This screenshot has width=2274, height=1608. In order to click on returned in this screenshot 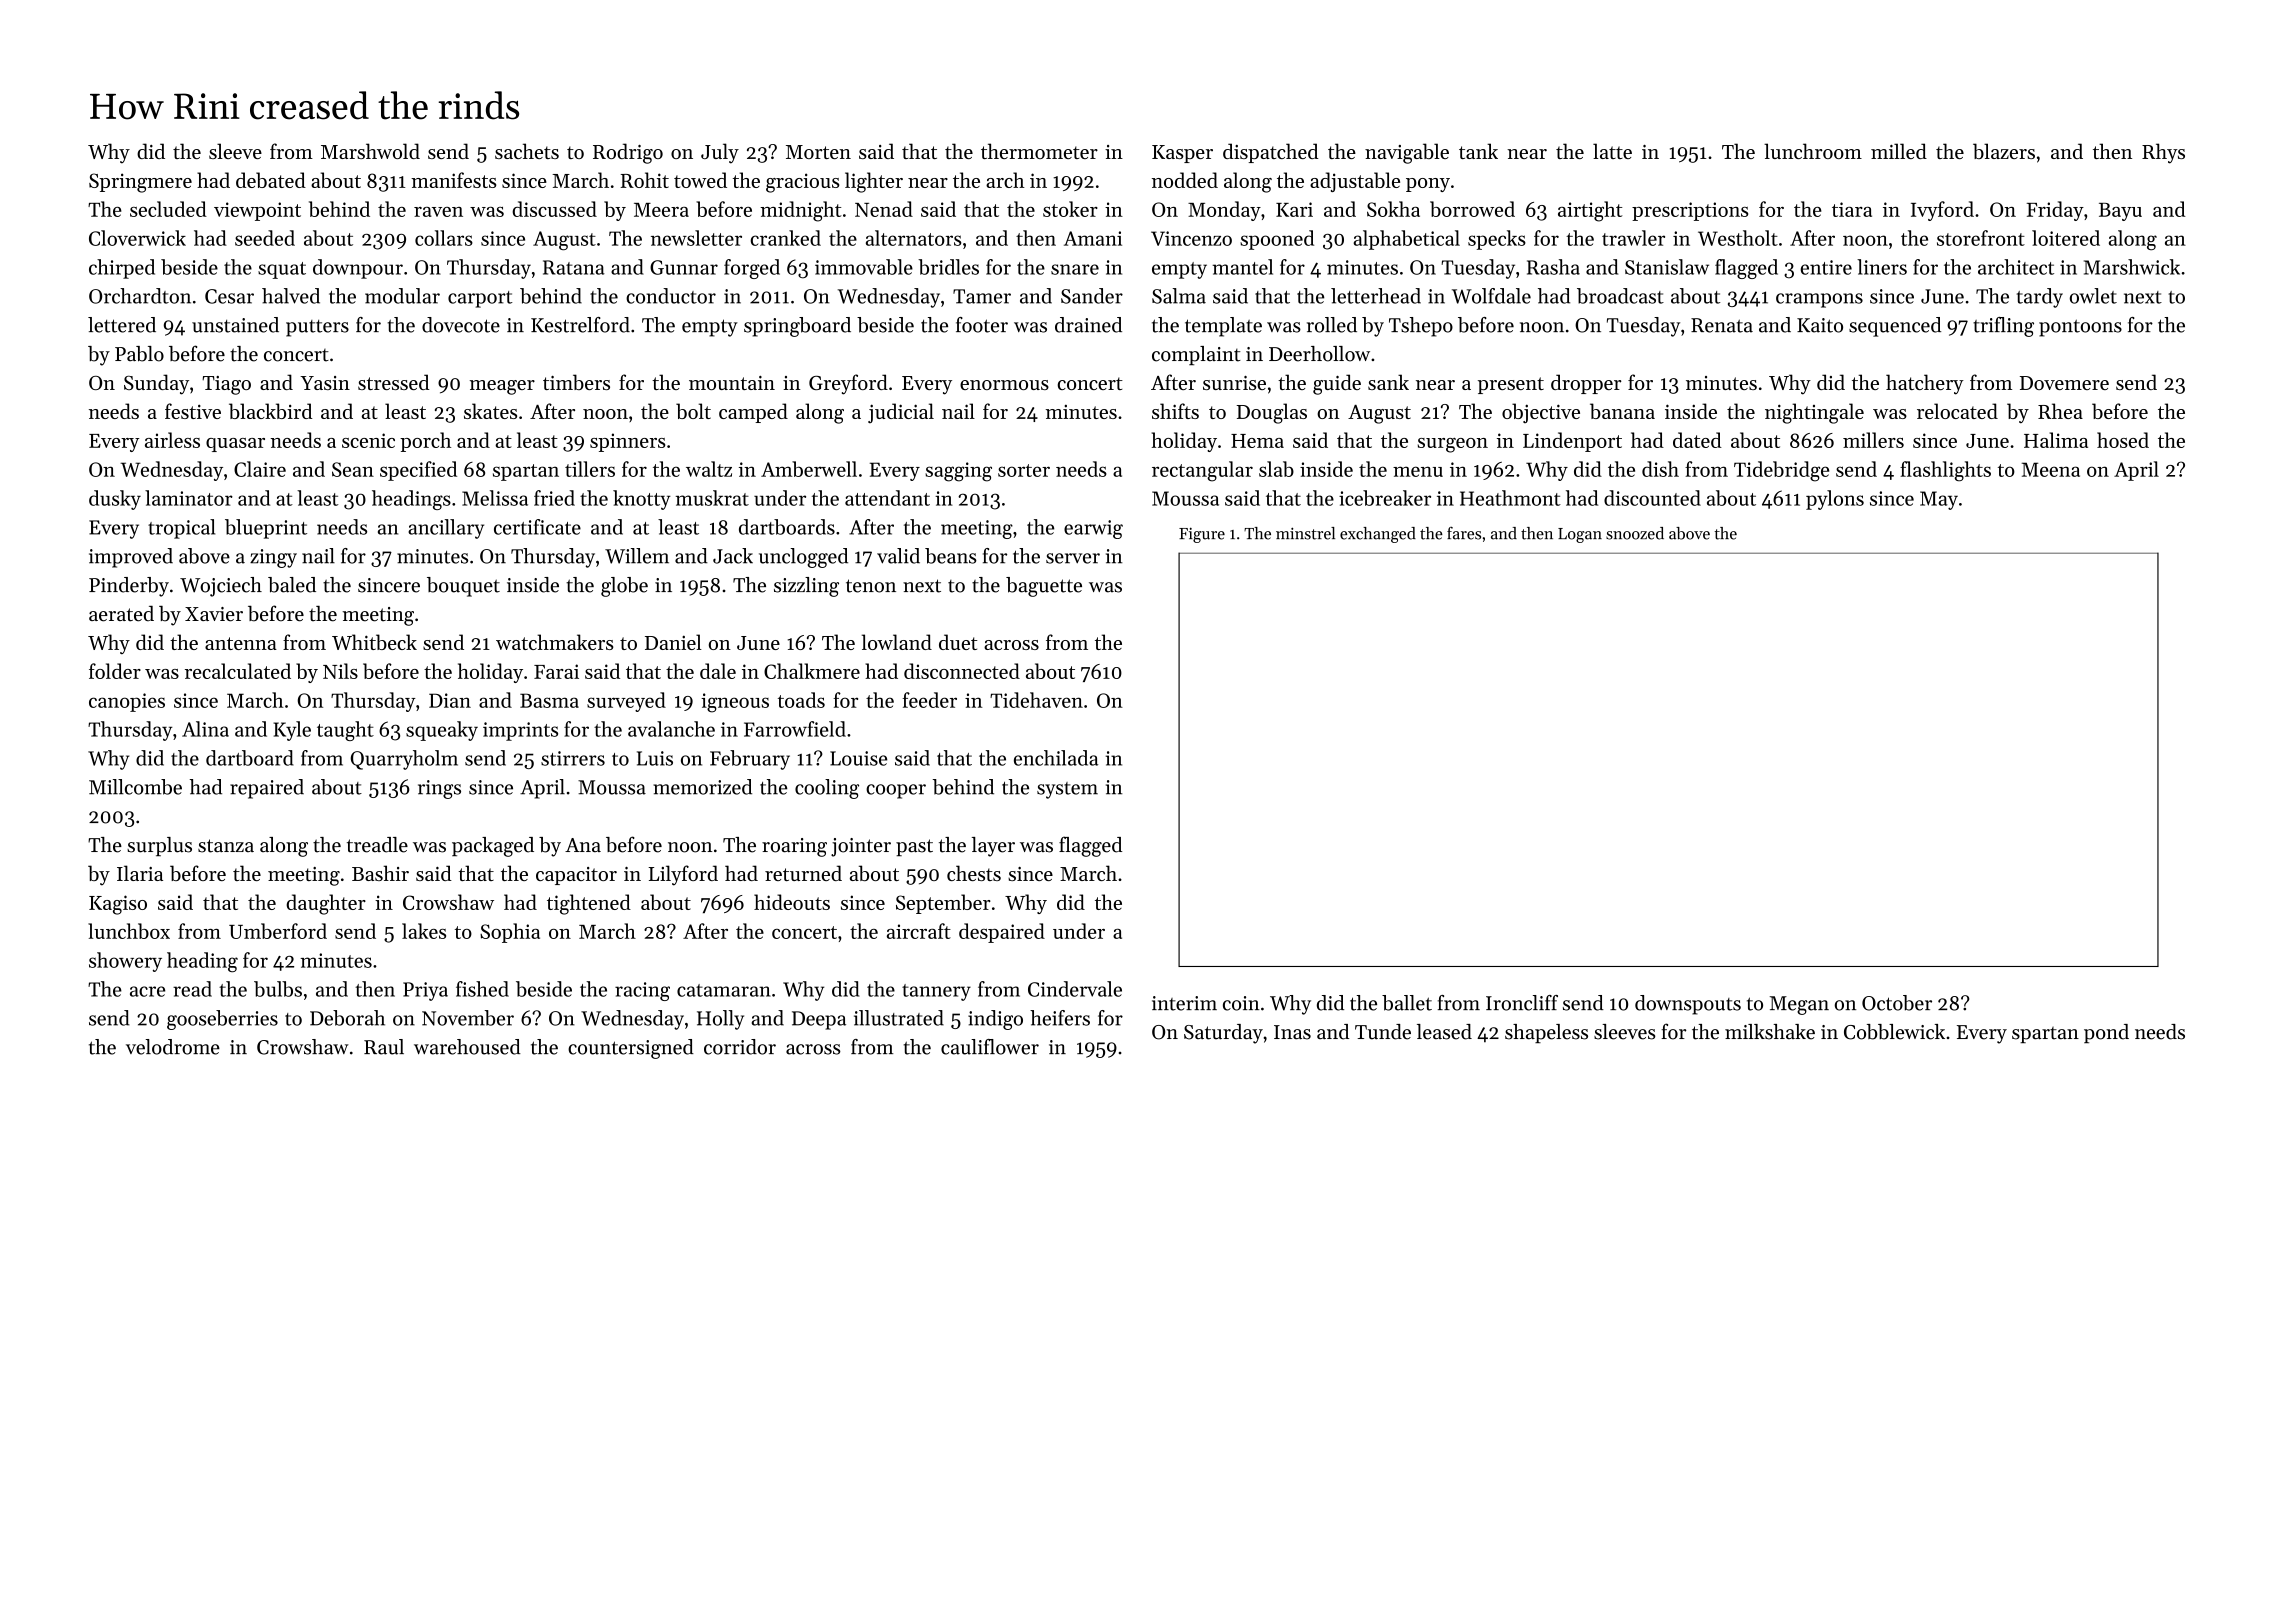, I will do `click(803, 873)`.
